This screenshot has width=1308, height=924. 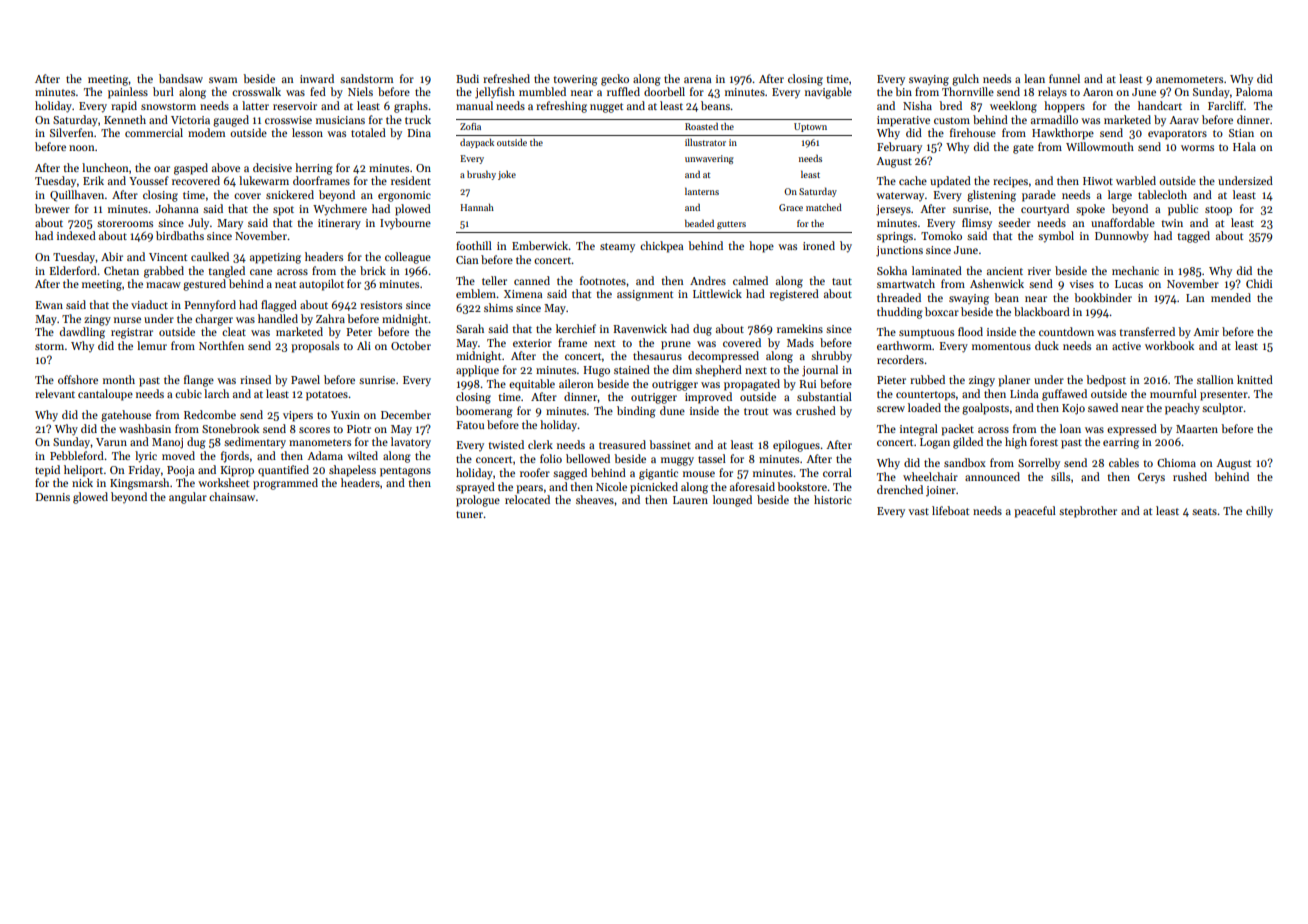 What do you see at coordinates (617, 247) in the screenshot?
I see `steamy` at bounding box center [617, 247].
